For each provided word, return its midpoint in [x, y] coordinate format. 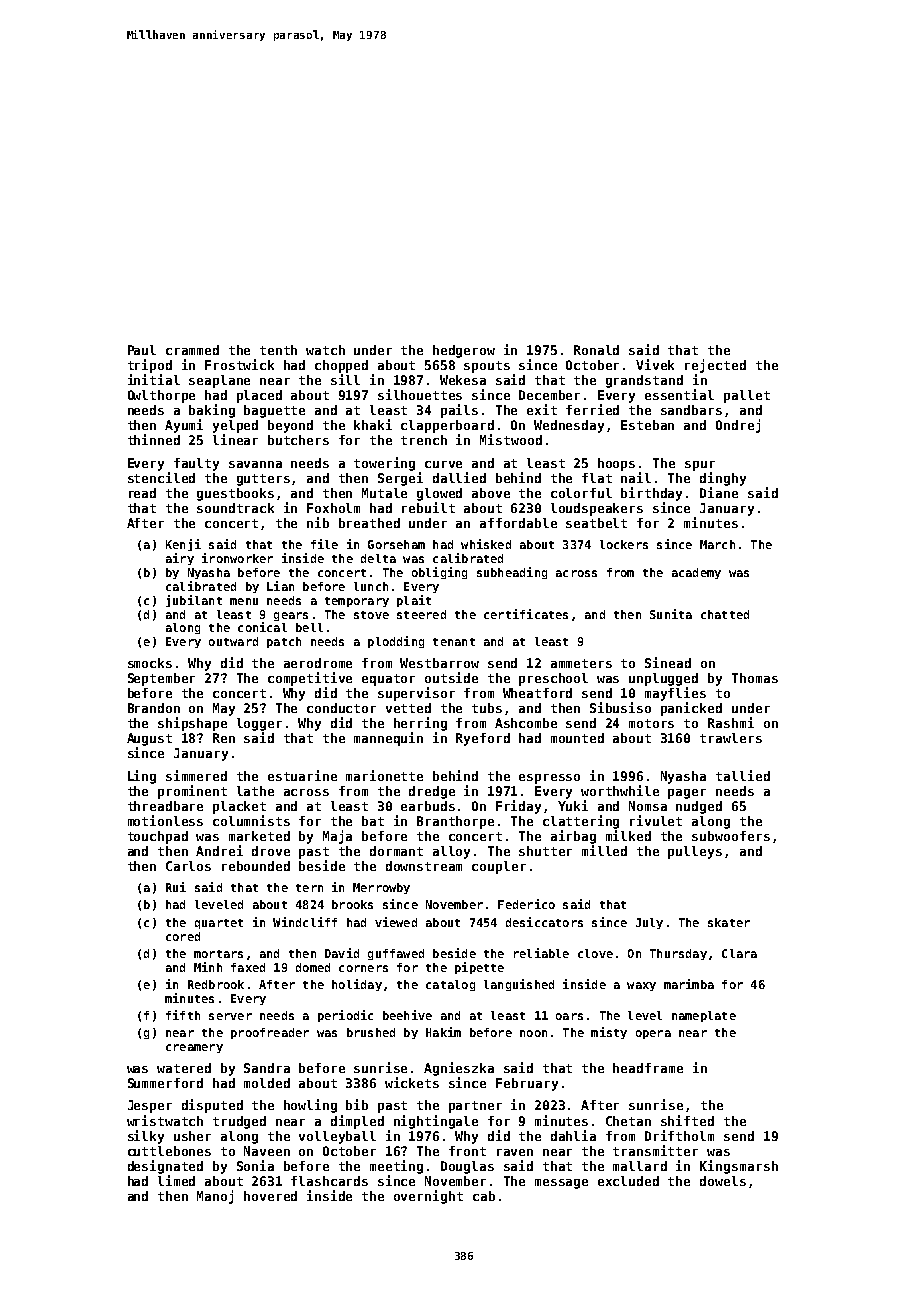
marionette [384, 775]
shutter [545, 851]
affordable [518, 523]
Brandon [154, 708]
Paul [142, 350]
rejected [715, 366]
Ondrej [738, 426]
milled [604, 850]
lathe [255, 791]
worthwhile [620, 790]
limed [176, 1180]
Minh [208, 967]
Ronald [596, 350]
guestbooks [235, 494]
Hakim [443, 1032]
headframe [648, 1068]
